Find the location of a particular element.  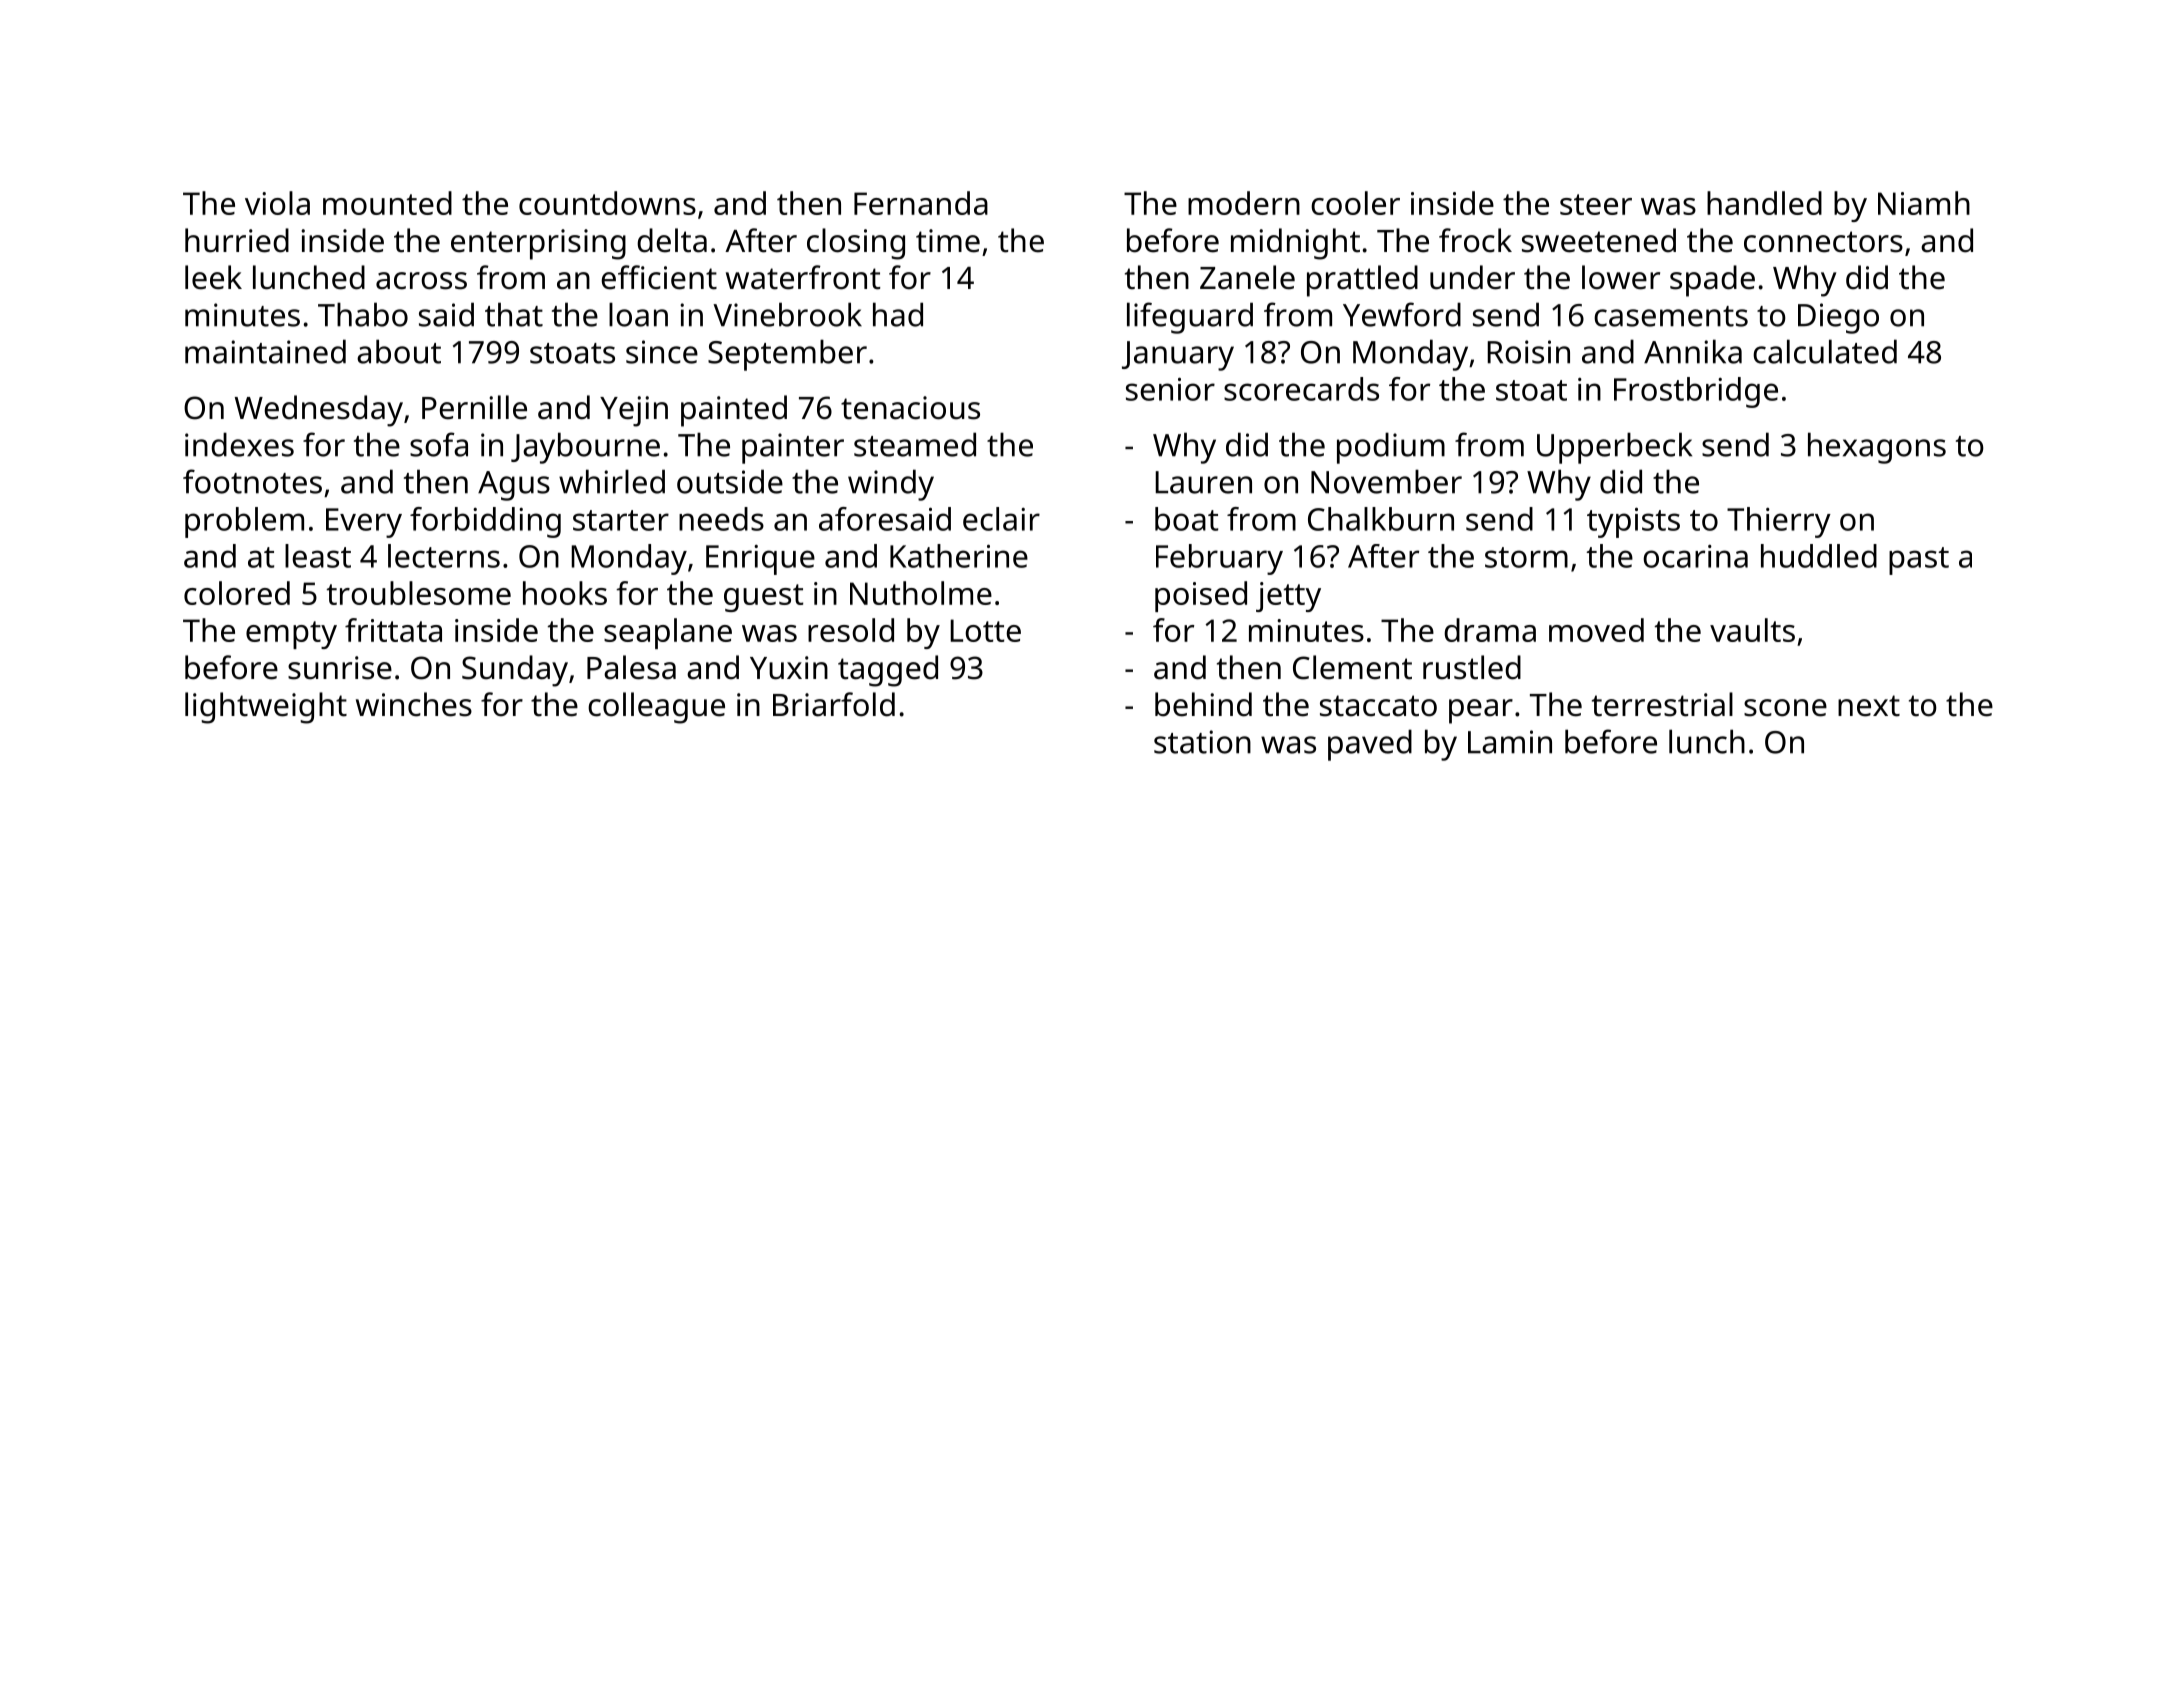

Zanele is located at coordinates (1247, 277).
